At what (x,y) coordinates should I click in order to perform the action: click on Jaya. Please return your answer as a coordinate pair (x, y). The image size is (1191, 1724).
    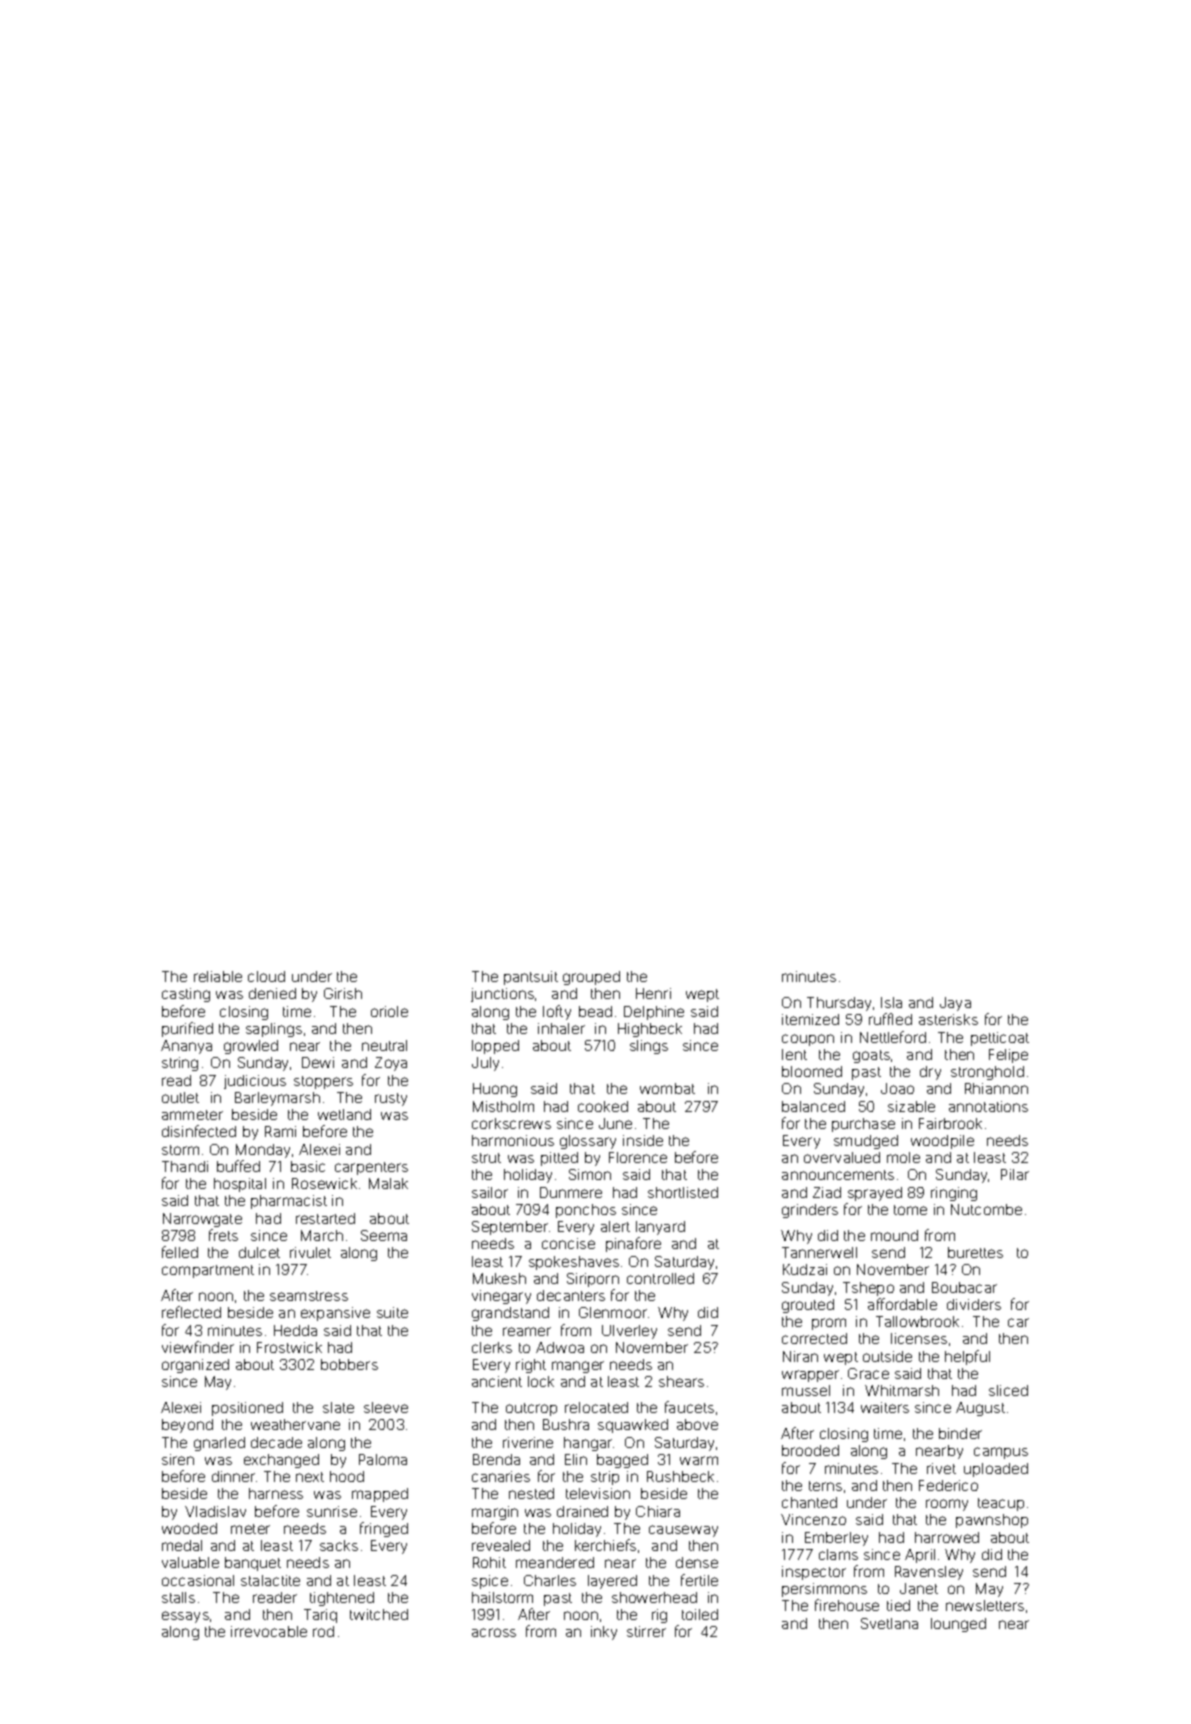
    Looking at the image, I should click on (955, 1004).
